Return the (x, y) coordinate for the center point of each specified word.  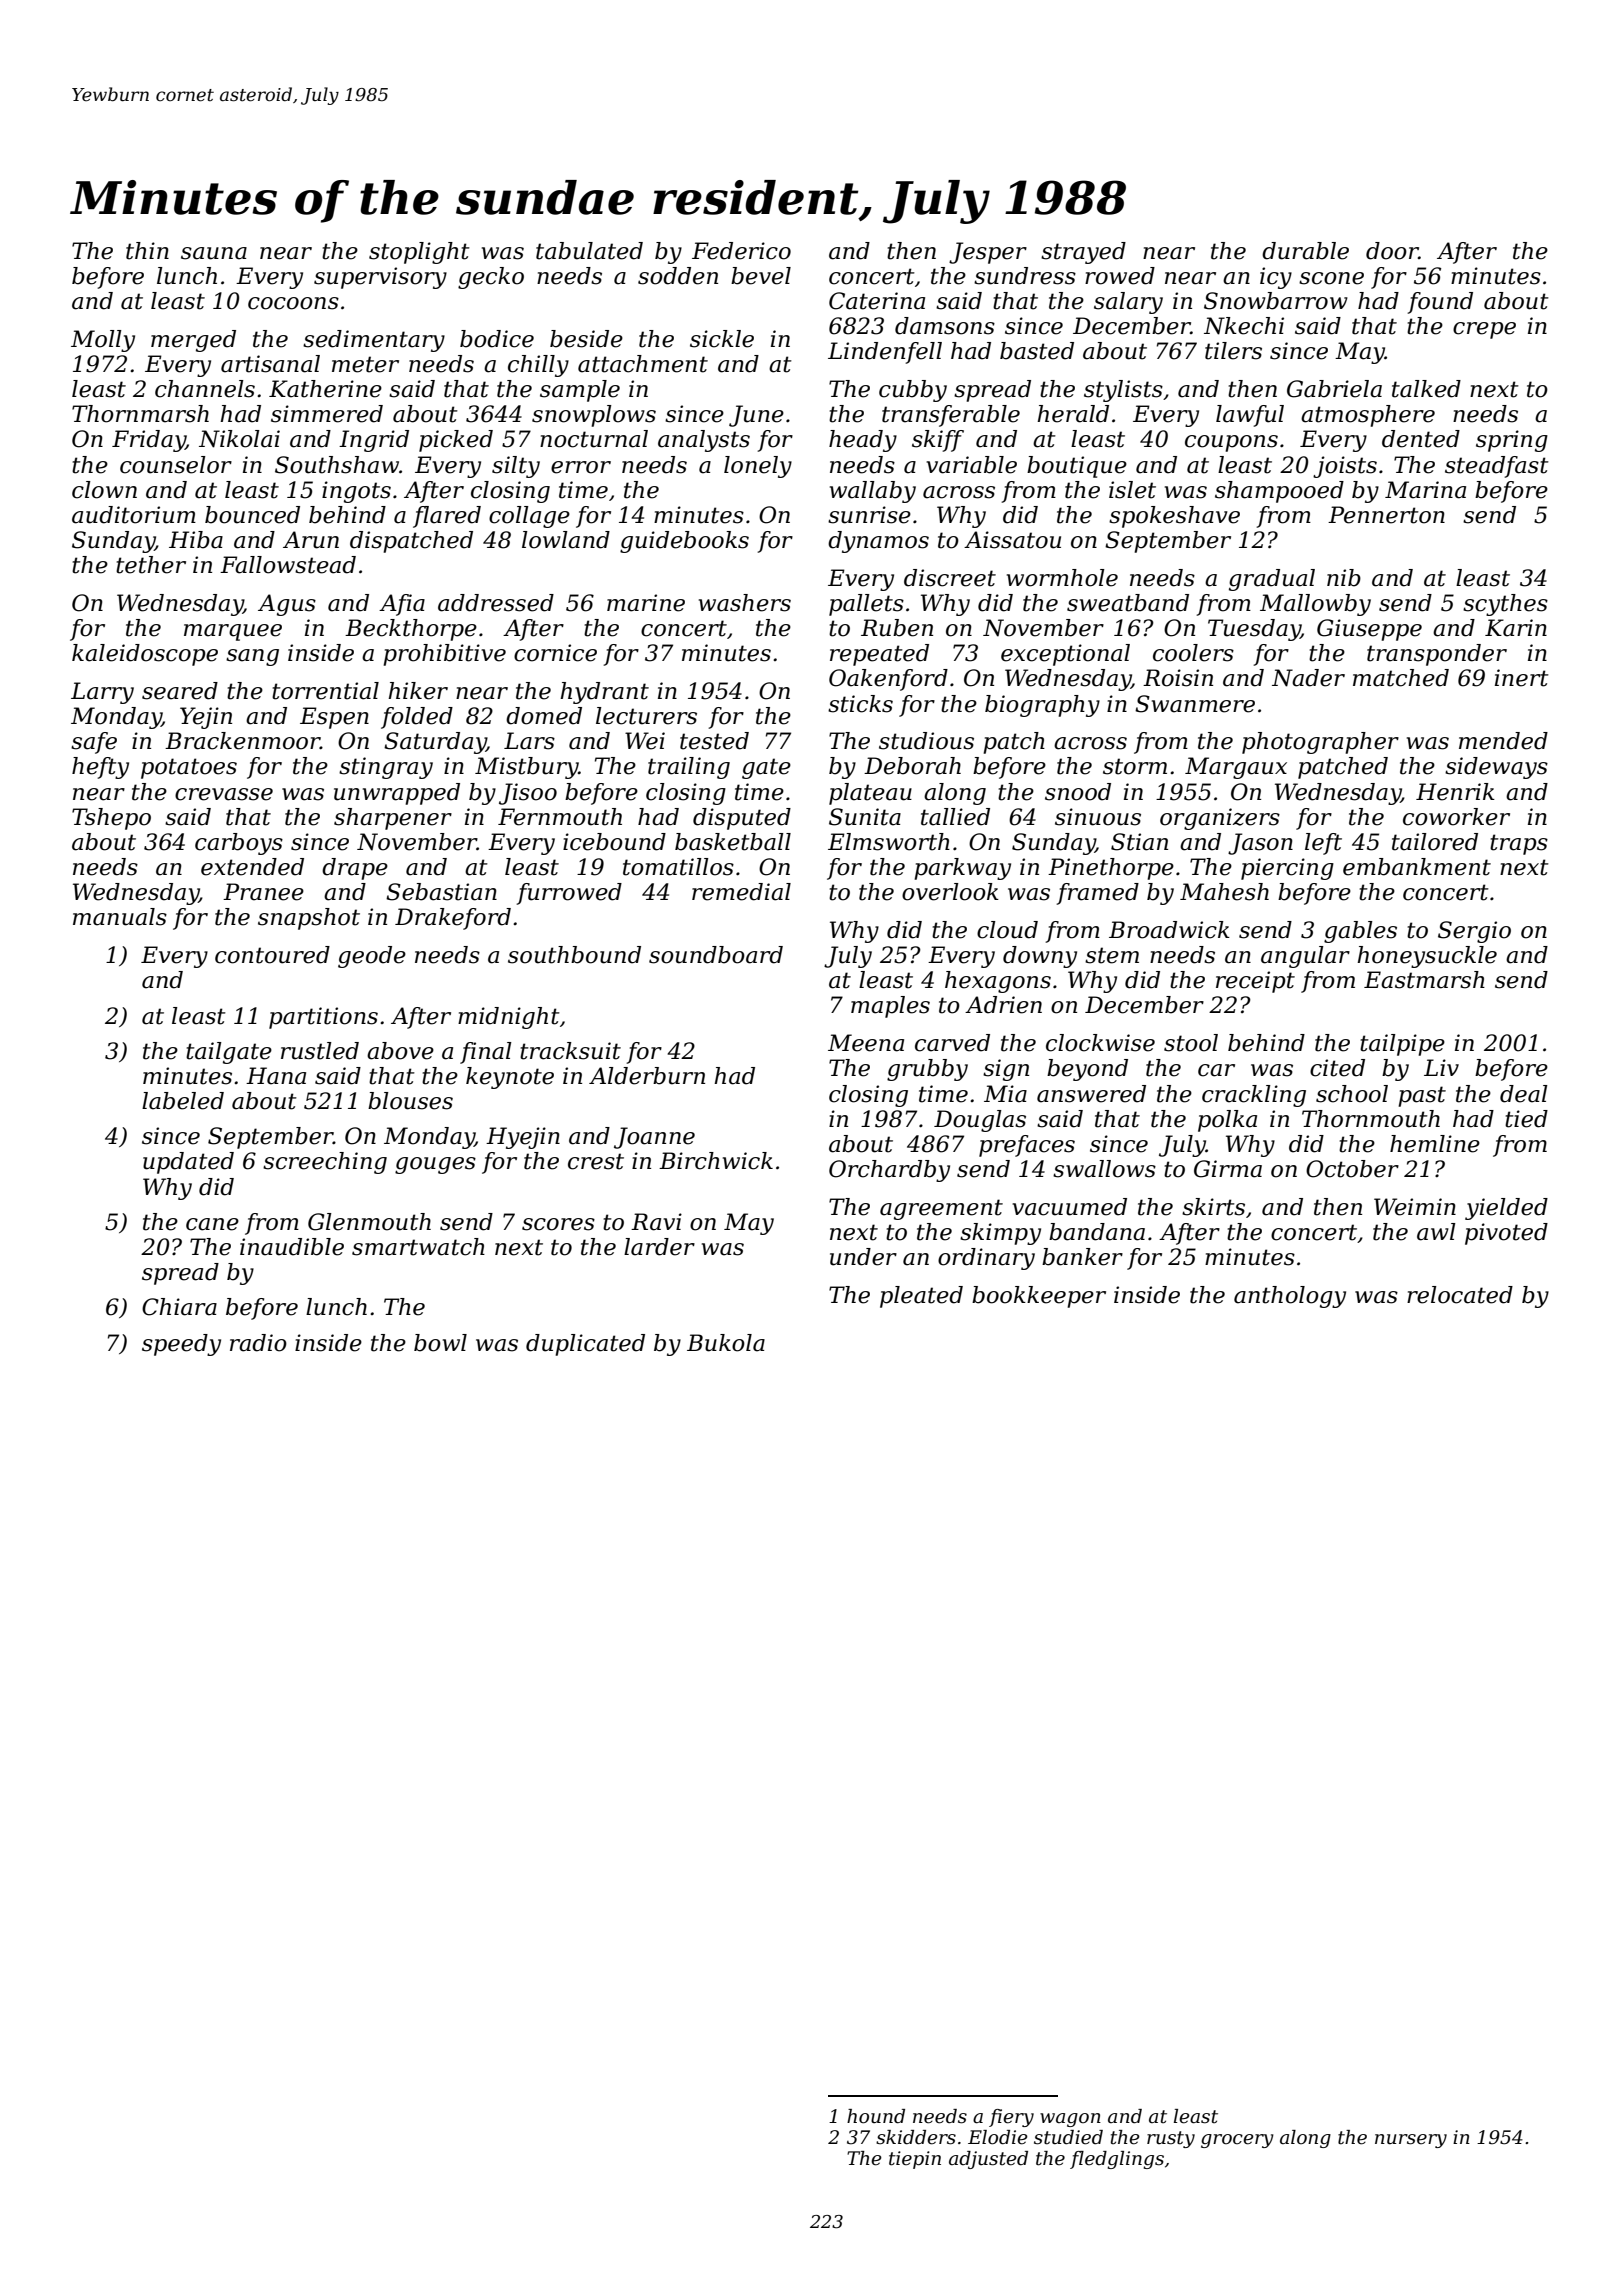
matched (1401, 678)
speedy (181, 1345)
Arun (311, 540)
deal (1524, 1094)
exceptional (1065, 655)
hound (876, 2116)
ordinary (986, 1259)
